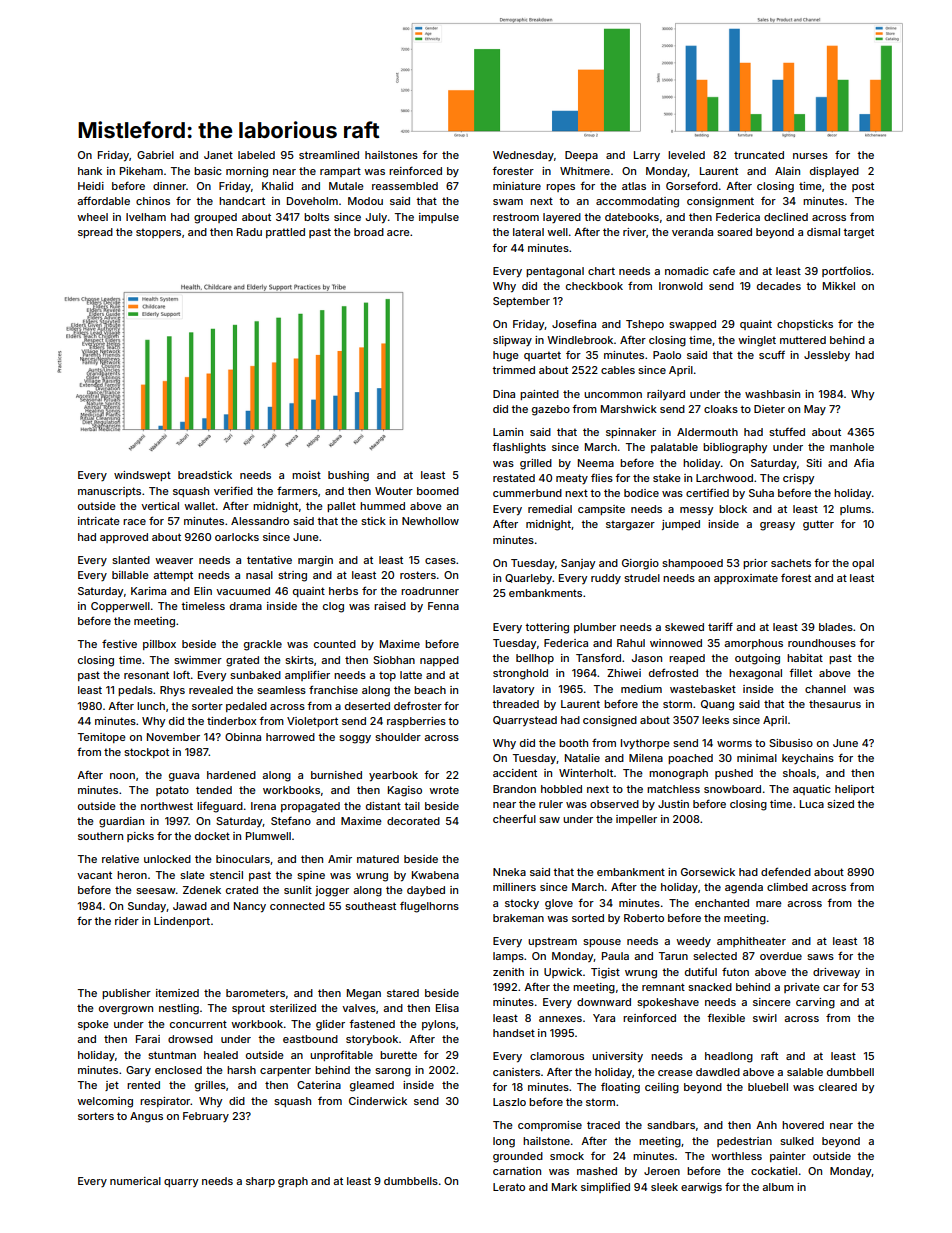  Describe the element at coordinates (383, 806) in the page. I see `distant` at that location.
